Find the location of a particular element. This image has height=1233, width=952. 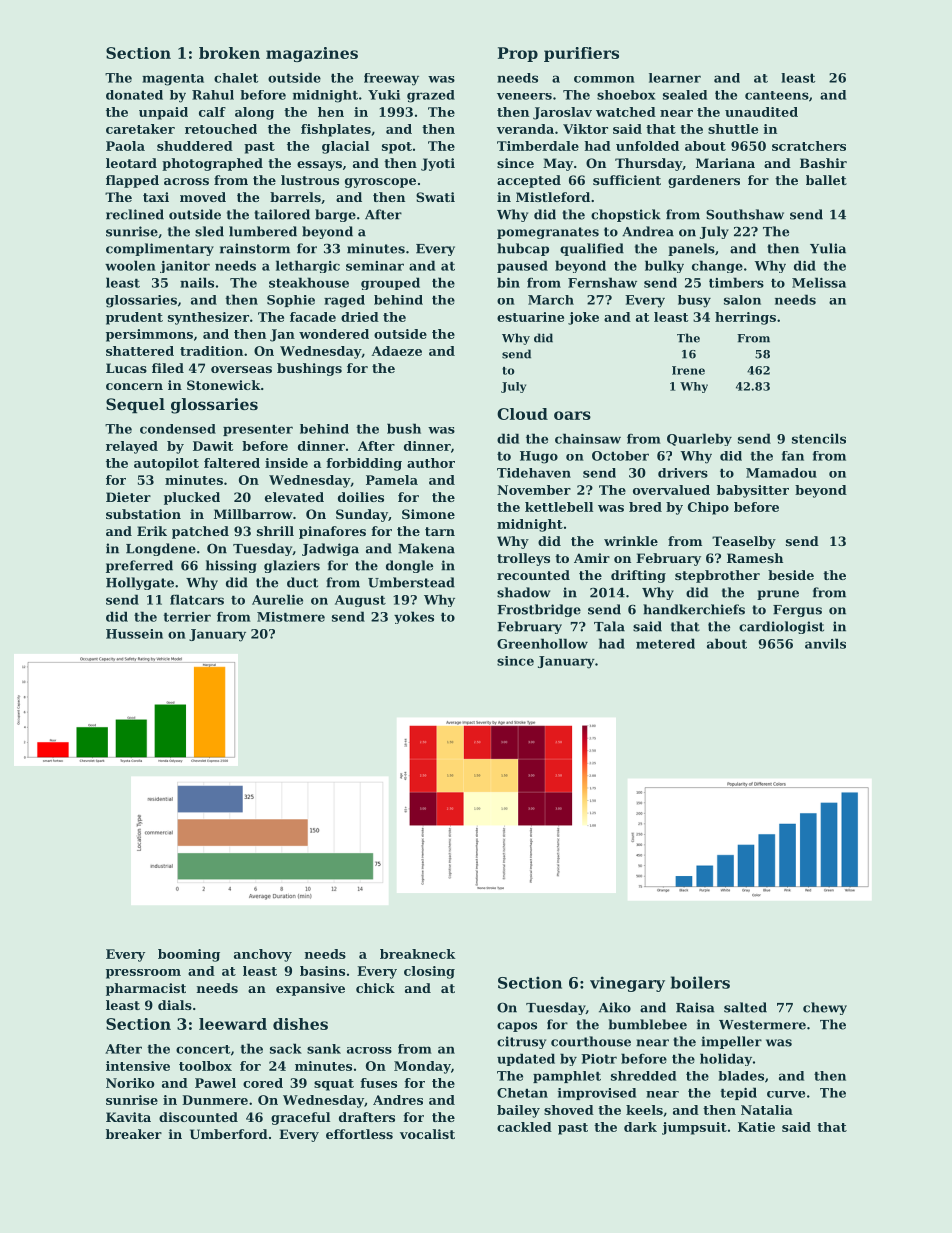

filed is located at coordinates (168, 368).
